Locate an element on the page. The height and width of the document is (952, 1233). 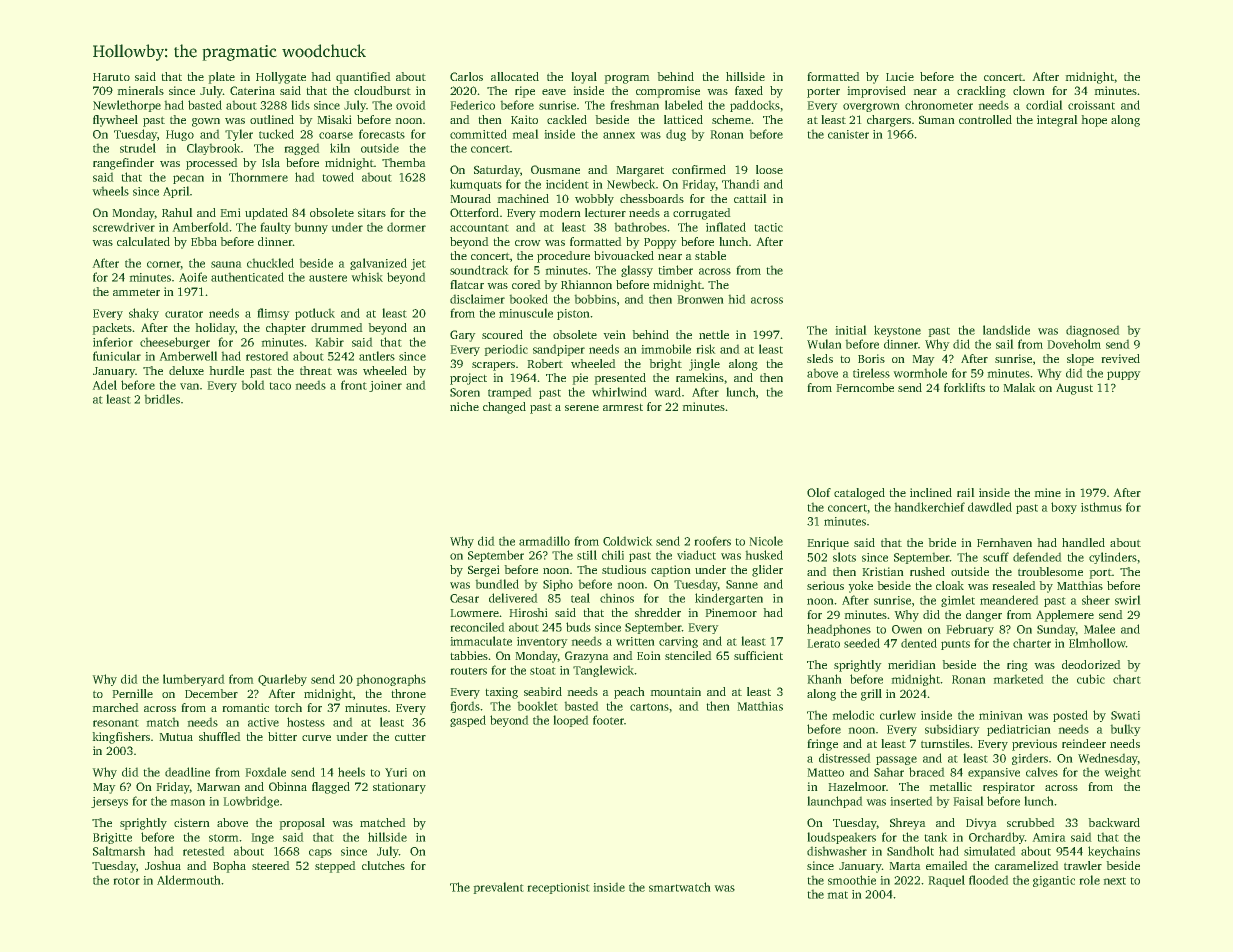
Coldwick is located at coordinates (628, 541).
